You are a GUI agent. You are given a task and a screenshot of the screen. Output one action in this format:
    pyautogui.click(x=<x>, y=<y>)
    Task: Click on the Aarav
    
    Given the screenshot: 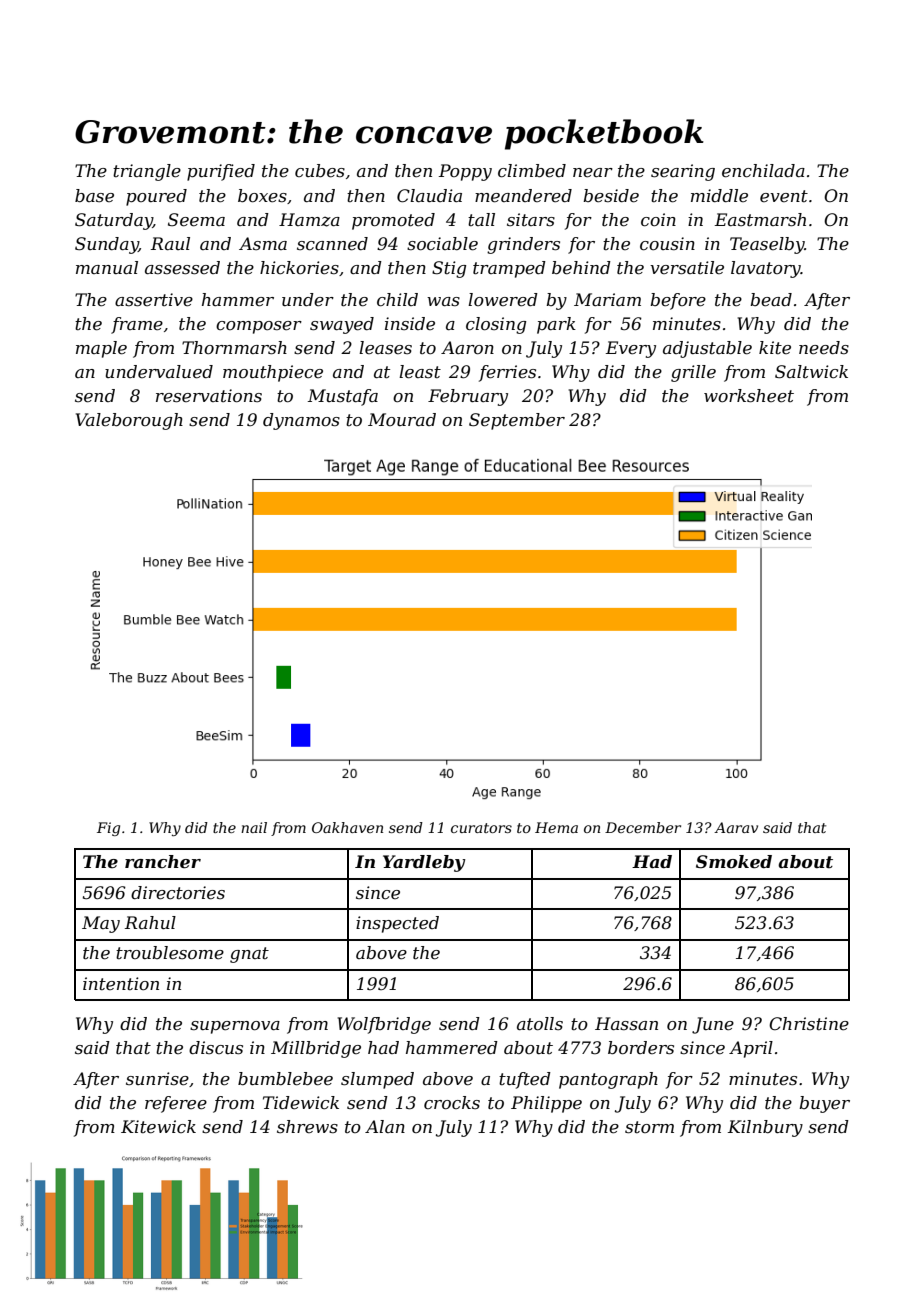 What is the action you would take?
    pyautogui.click(x=736, y=827)
